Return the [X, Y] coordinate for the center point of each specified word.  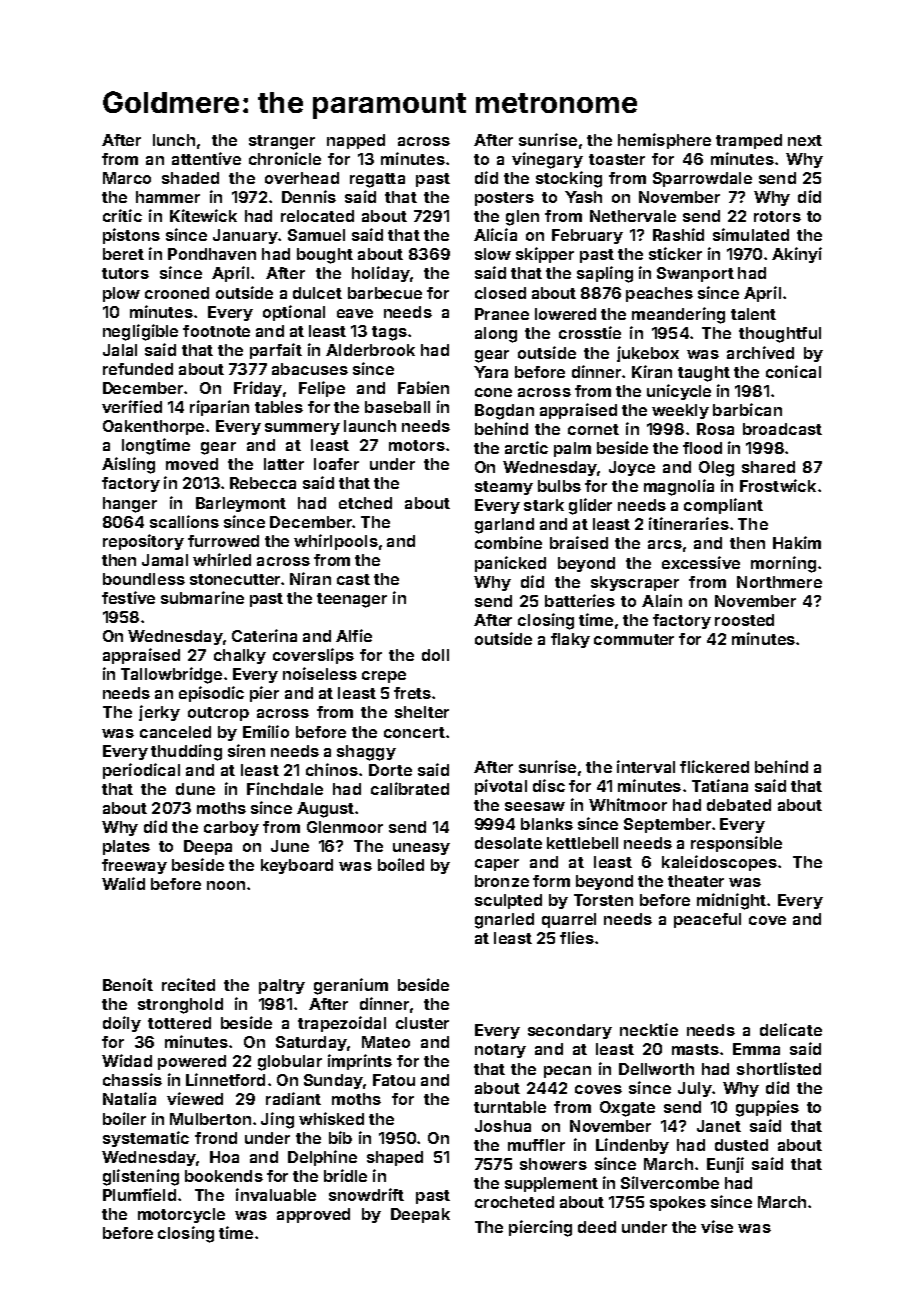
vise [717, 1226]
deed [597, 1227]
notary [500, 1051]
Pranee [502, 314]
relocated [317, 216]
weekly [680, 411]
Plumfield [139, 1194]
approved [313, 1215]
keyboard [297, 866]
